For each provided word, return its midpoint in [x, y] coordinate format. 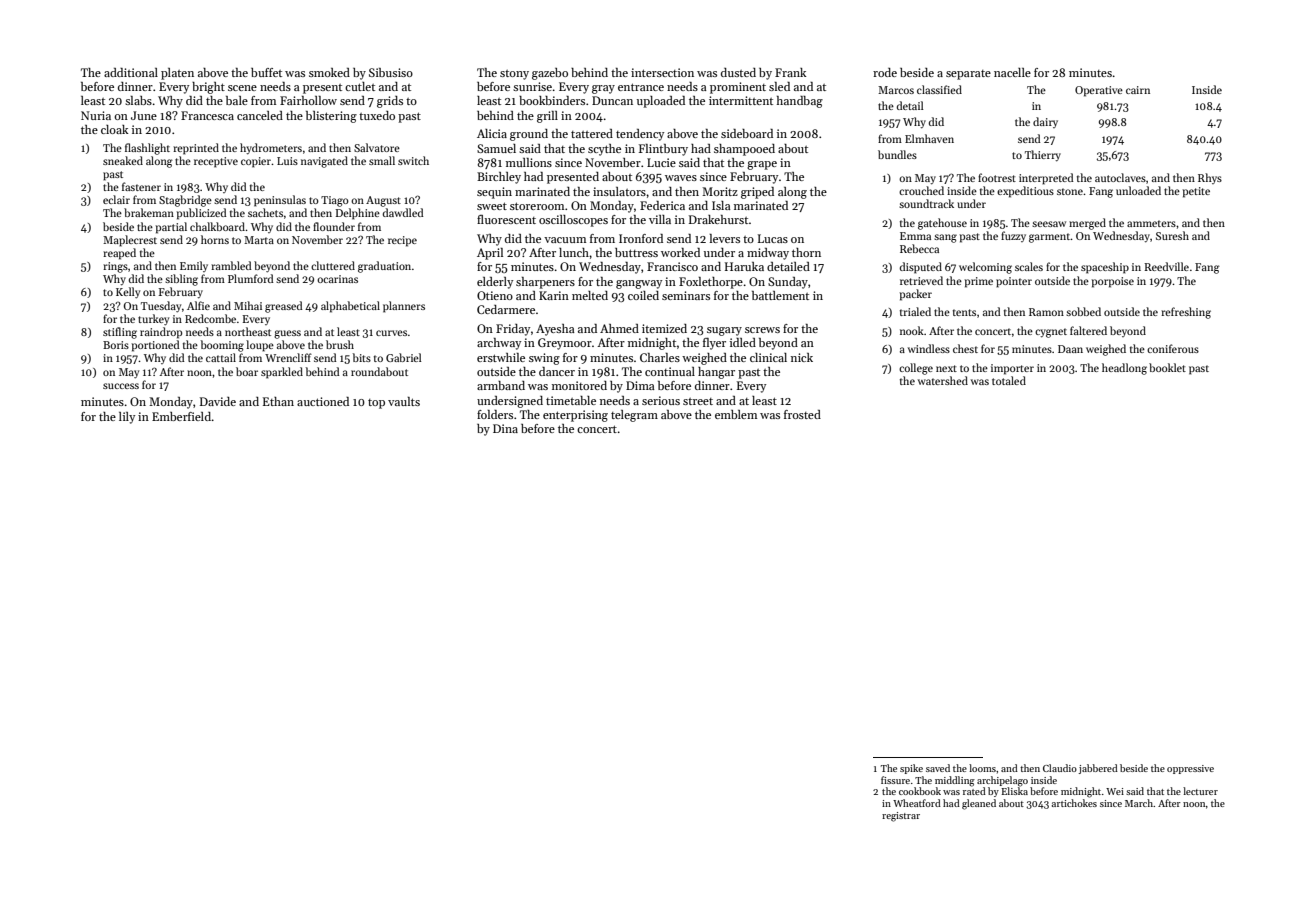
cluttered [333, 265]
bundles [897, 154]
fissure [895, 780]
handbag [800, 102]
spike [911, 769]
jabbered [1098, 769]
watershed [943, 380]
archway [499, 344]
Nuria [96, 115]
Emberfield [182, 416]
